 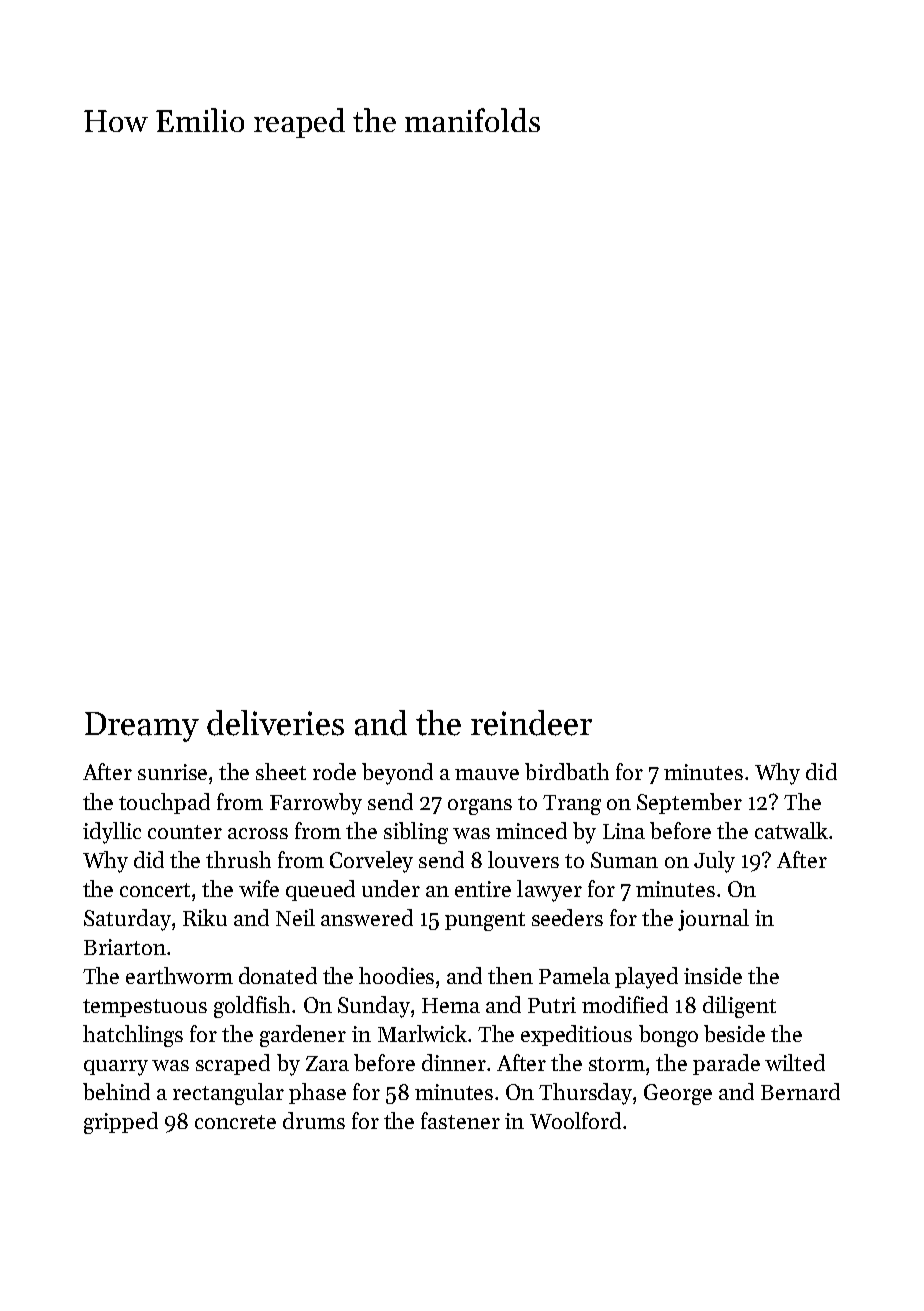 What do you see at coordinates (531, 830) in the screenshot?
I see `minced` at bounding box center [531, 830].
